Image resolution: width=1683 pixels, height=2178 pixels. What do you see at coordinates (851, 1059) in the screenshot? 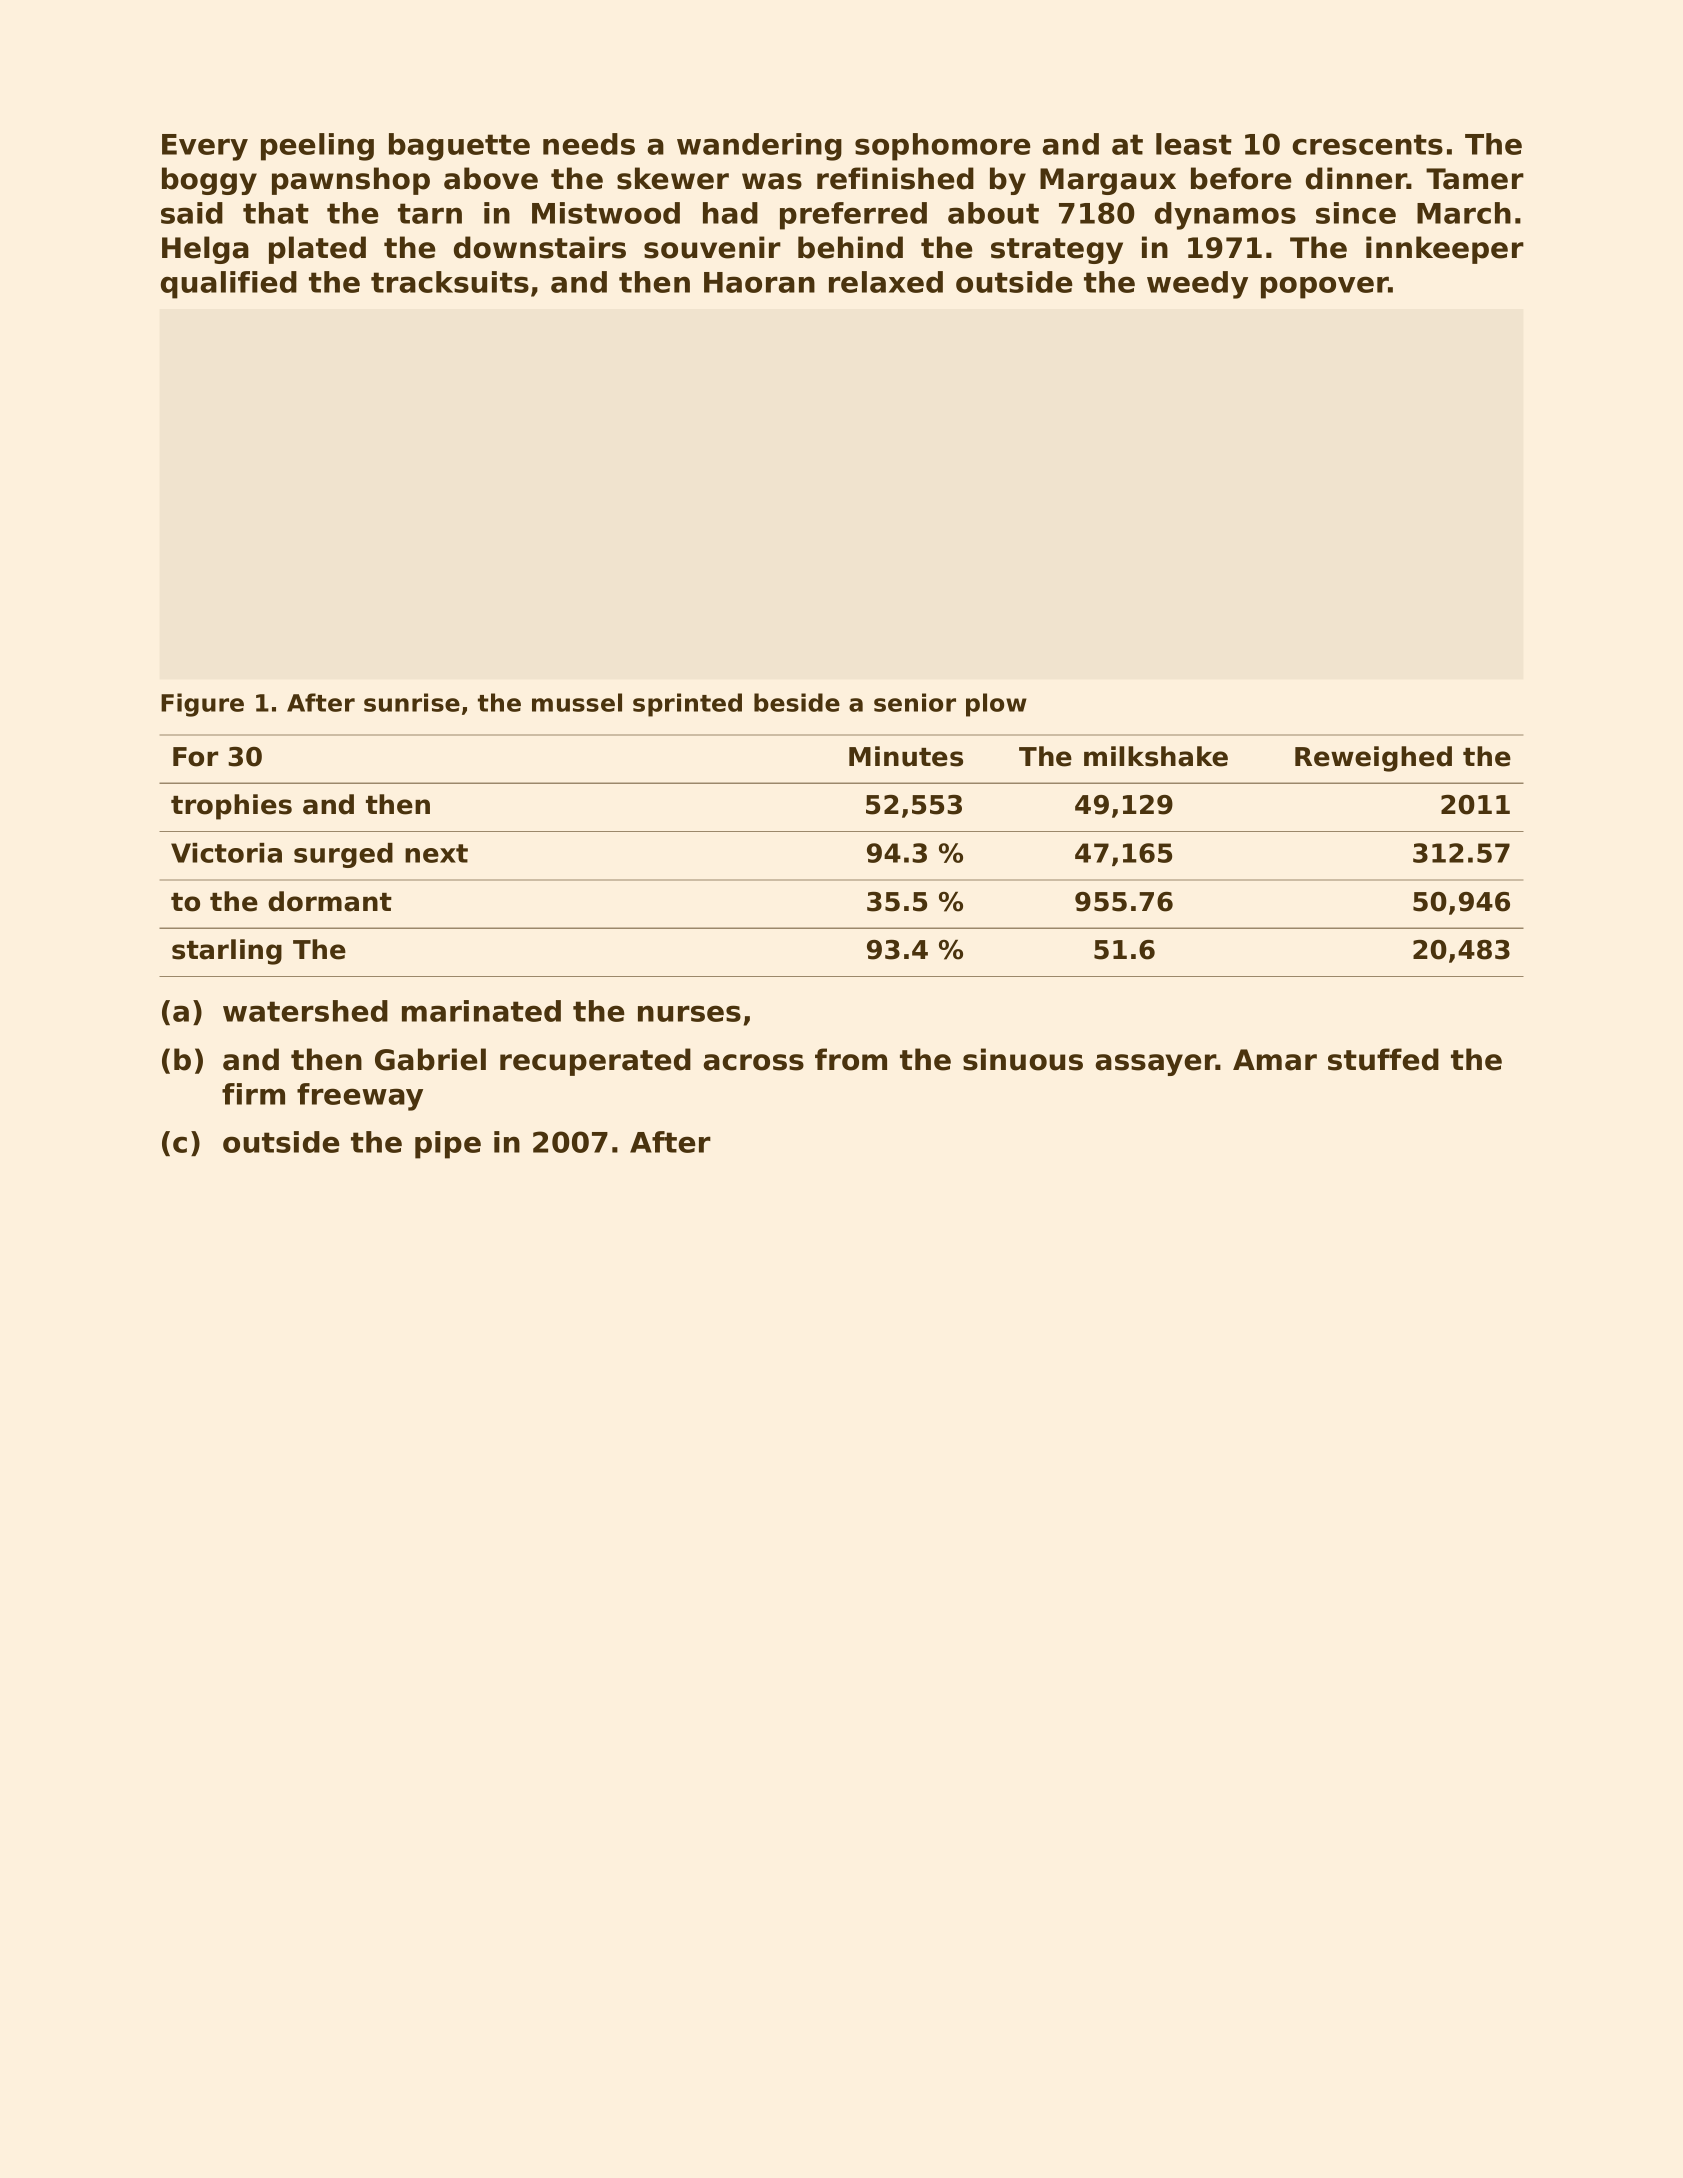
I see `from` at bounding box center [851, 1059].
